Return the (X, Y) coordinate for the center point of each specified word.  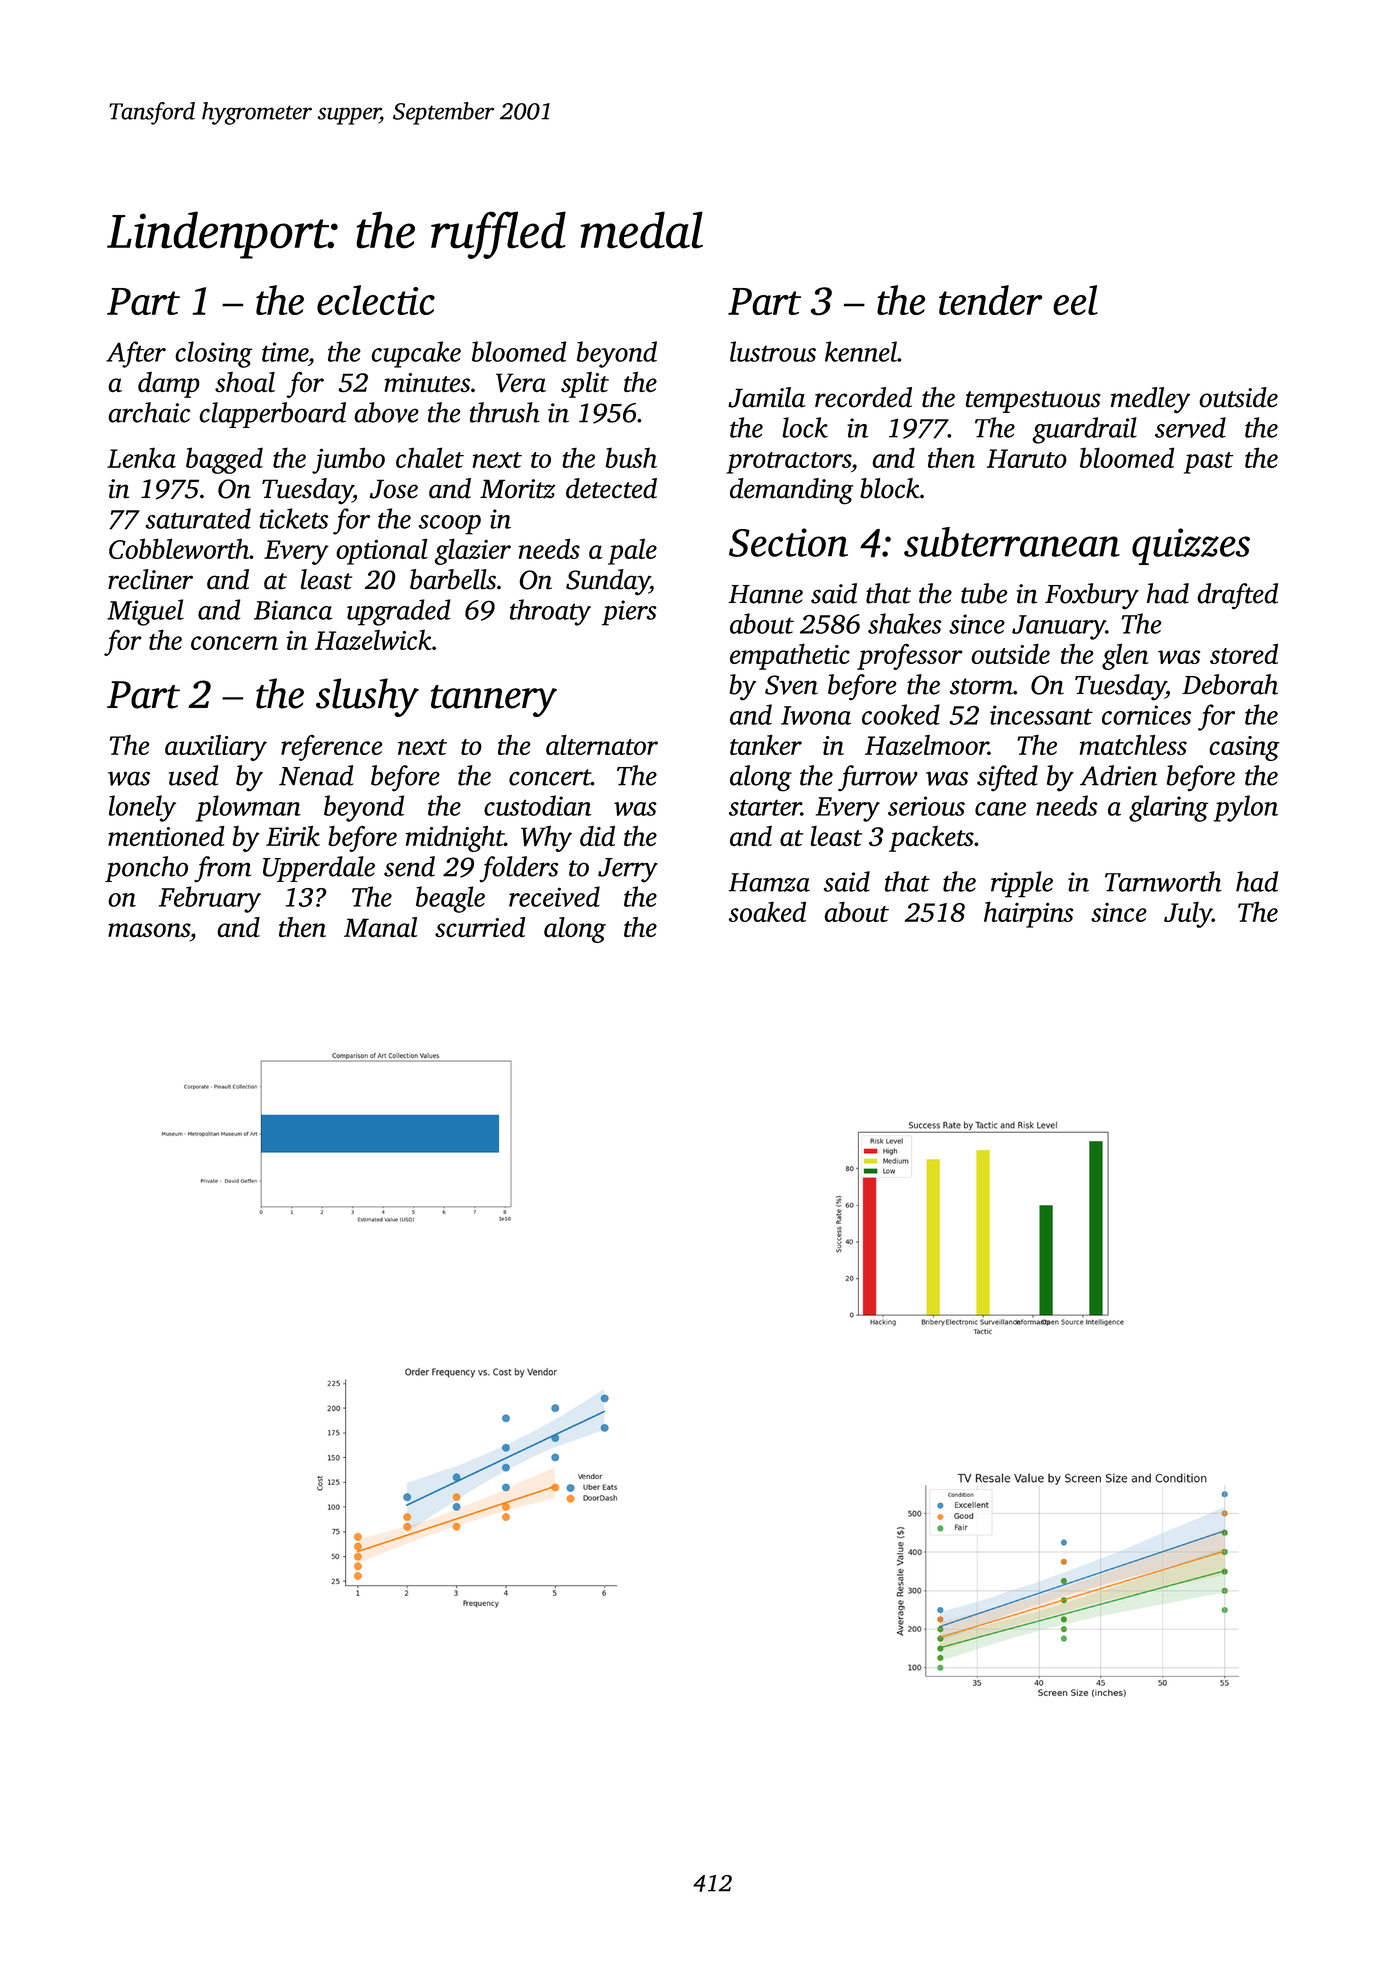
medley (1150, 400)
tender (990, 300)
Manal (380, 927)
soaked (767, 911)
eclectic (376, 300)
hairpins (1028, 914)
